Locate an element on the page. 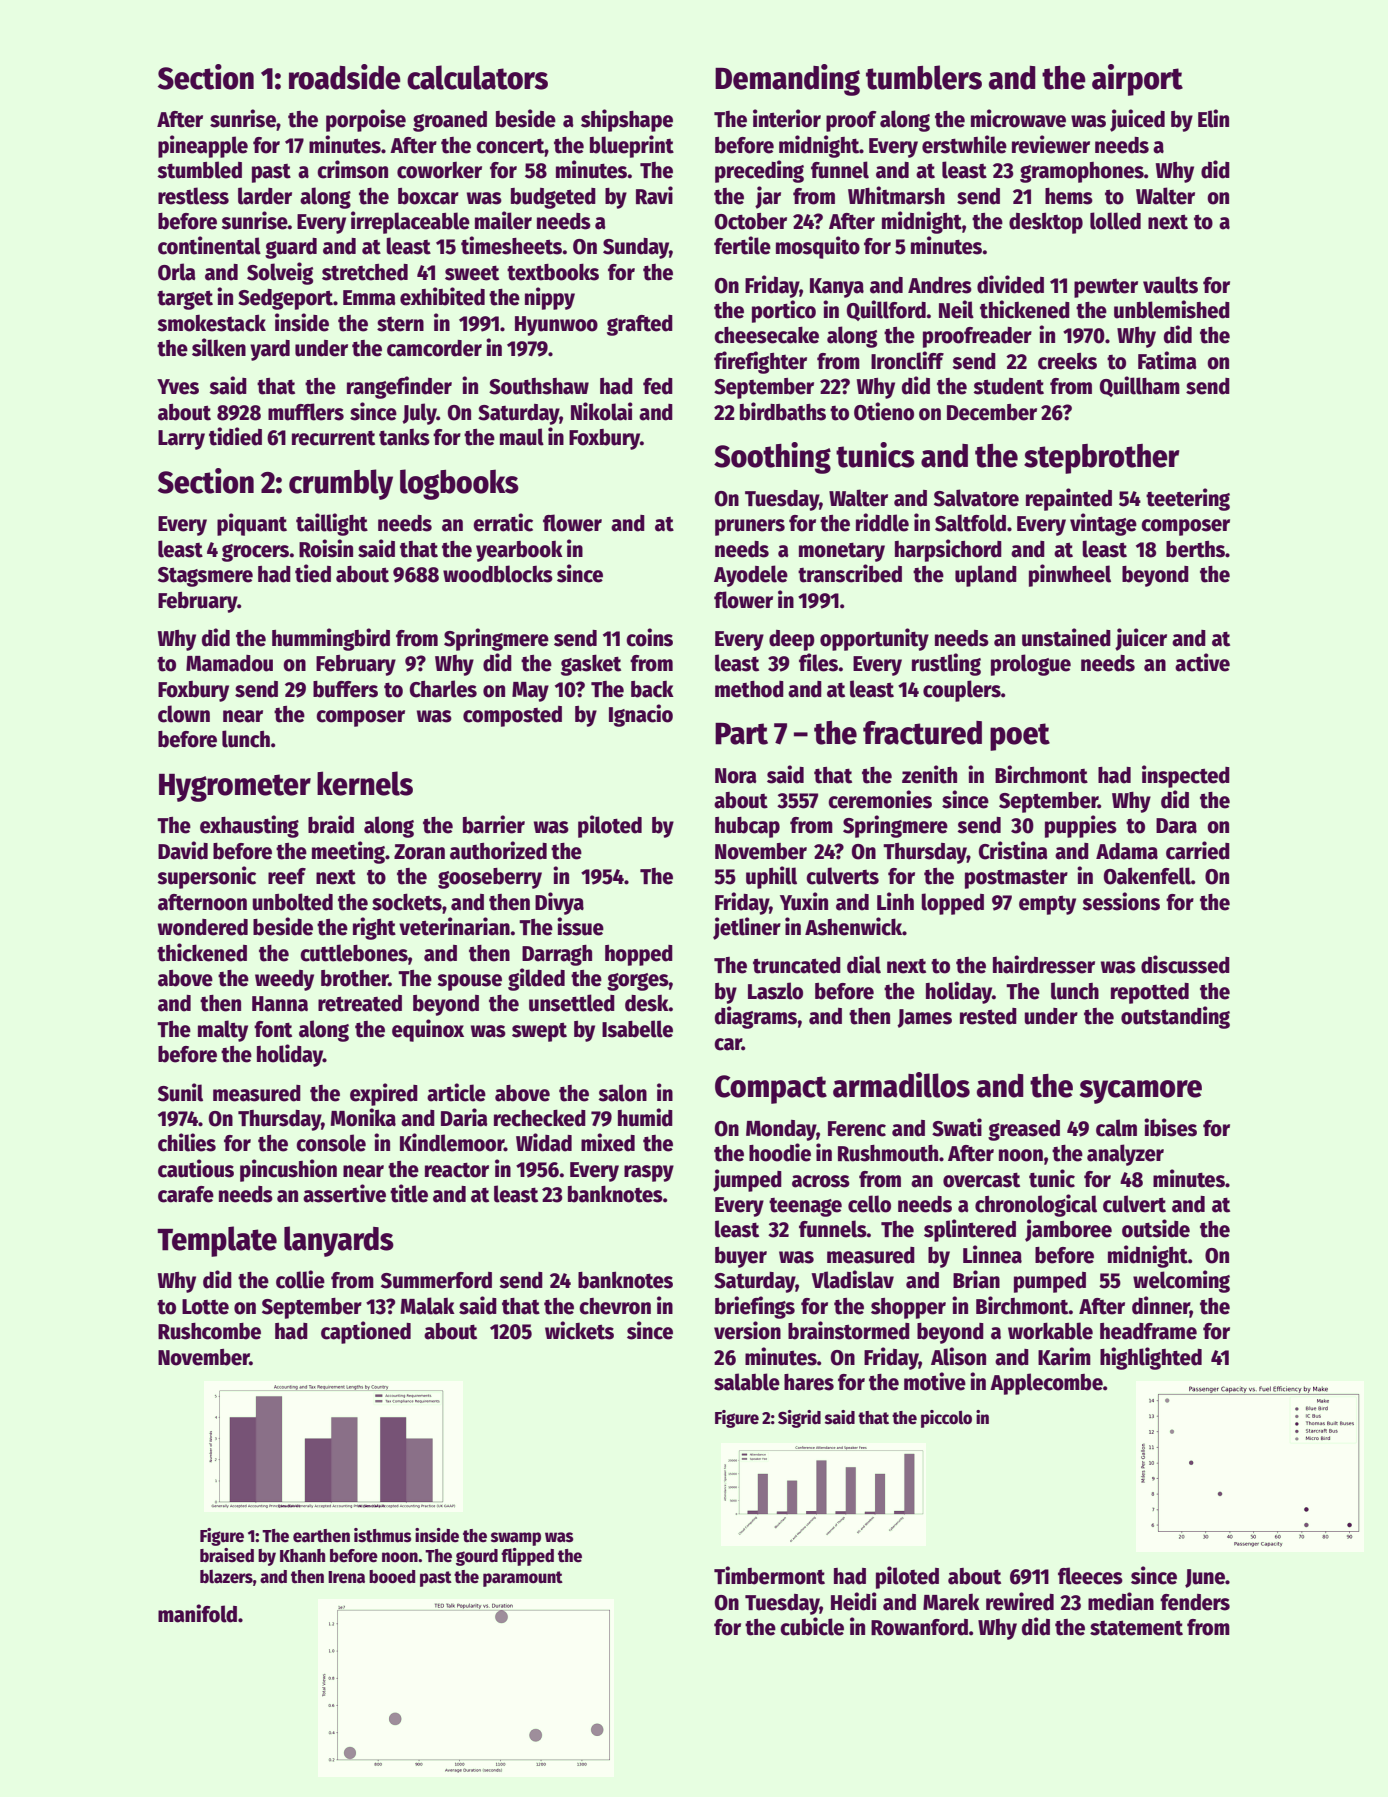 The image size is (1388, 1797). buffers is located at coordinates (345, 689).
